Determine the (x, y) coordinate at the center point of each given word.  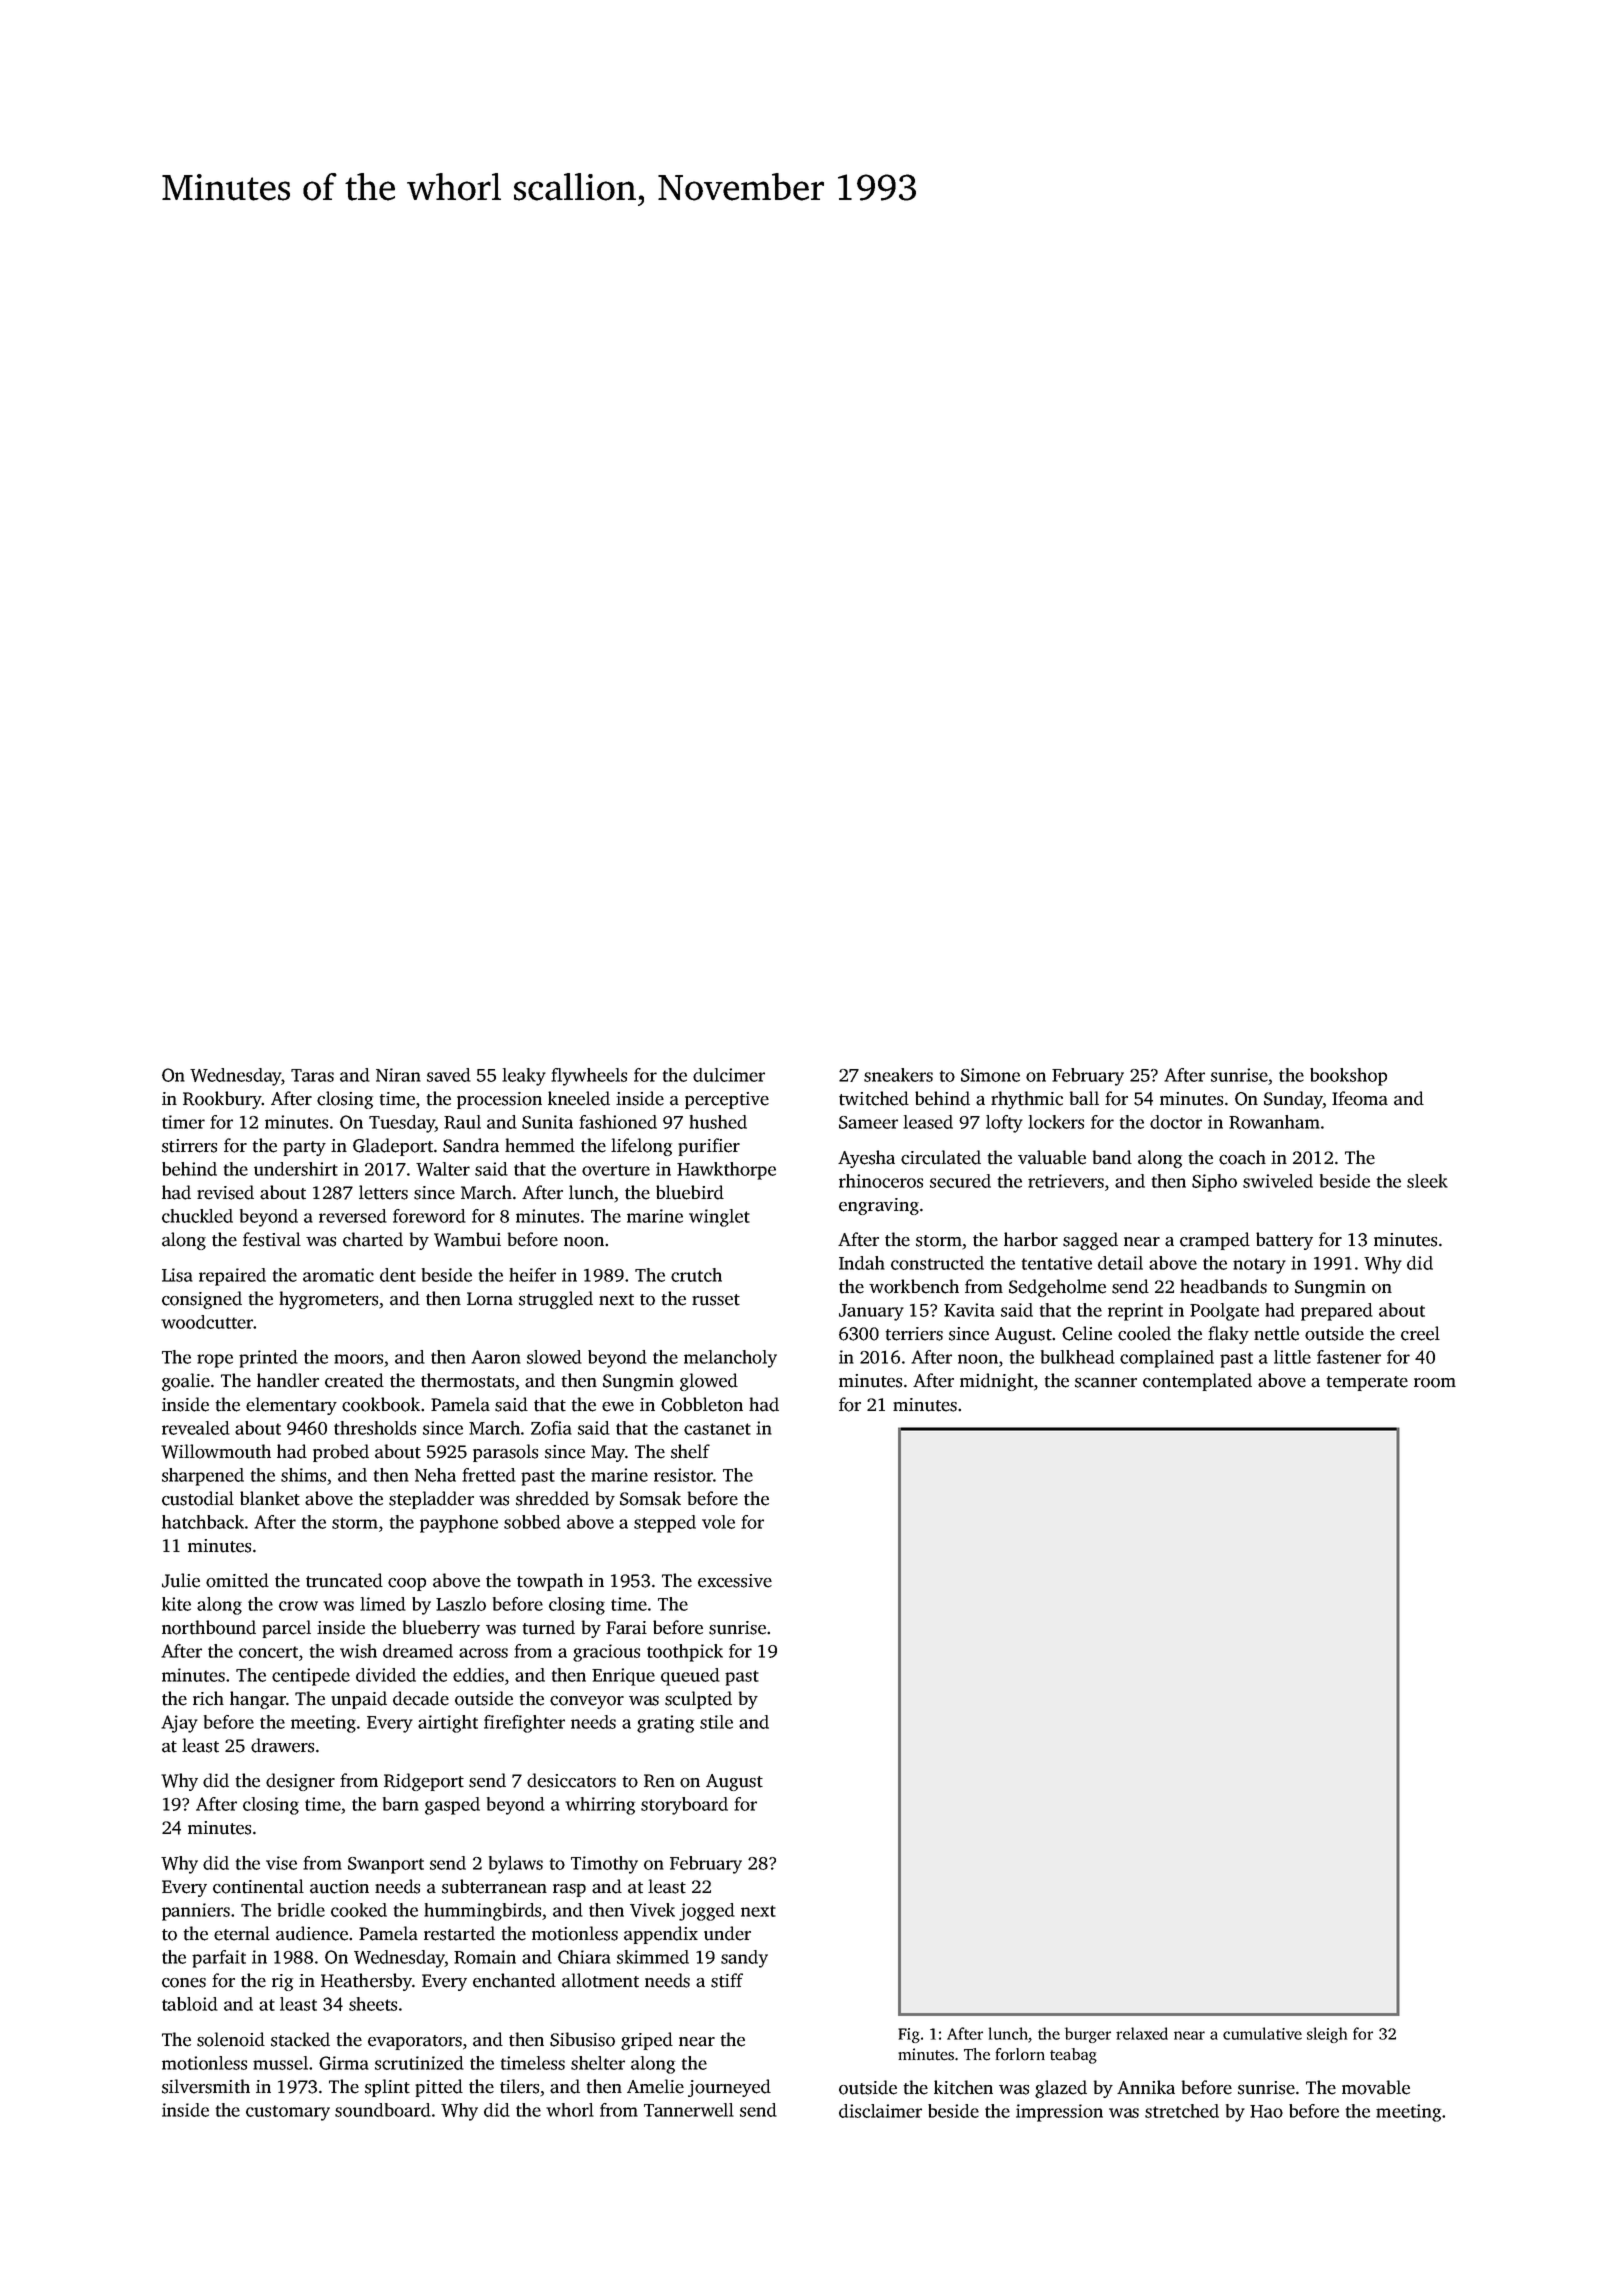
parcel (286, 1629)
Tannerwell (689, 2110)
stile (716, 1722)
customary (288, 2113)
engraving (879, 1206)
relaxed (1142, 2033)
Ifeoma (1360, 1098)
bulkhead (1078, 1357)
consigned (202, 1300)
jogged (707, 1912)
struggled (556, 1300)
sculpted (698, 1700)
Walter (443, 1169)
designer (300, 1782)
